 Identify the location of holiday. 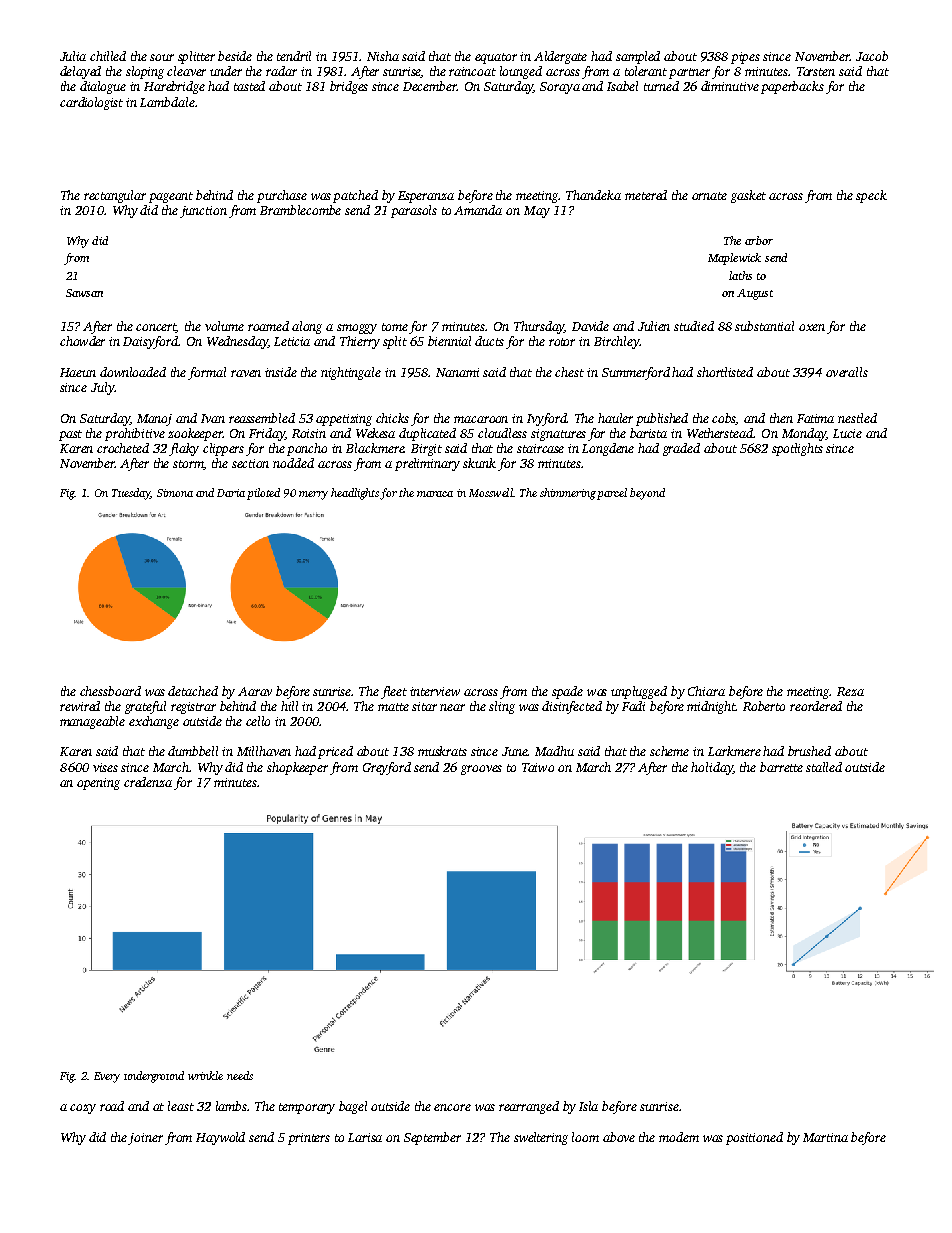
(712, 768).
